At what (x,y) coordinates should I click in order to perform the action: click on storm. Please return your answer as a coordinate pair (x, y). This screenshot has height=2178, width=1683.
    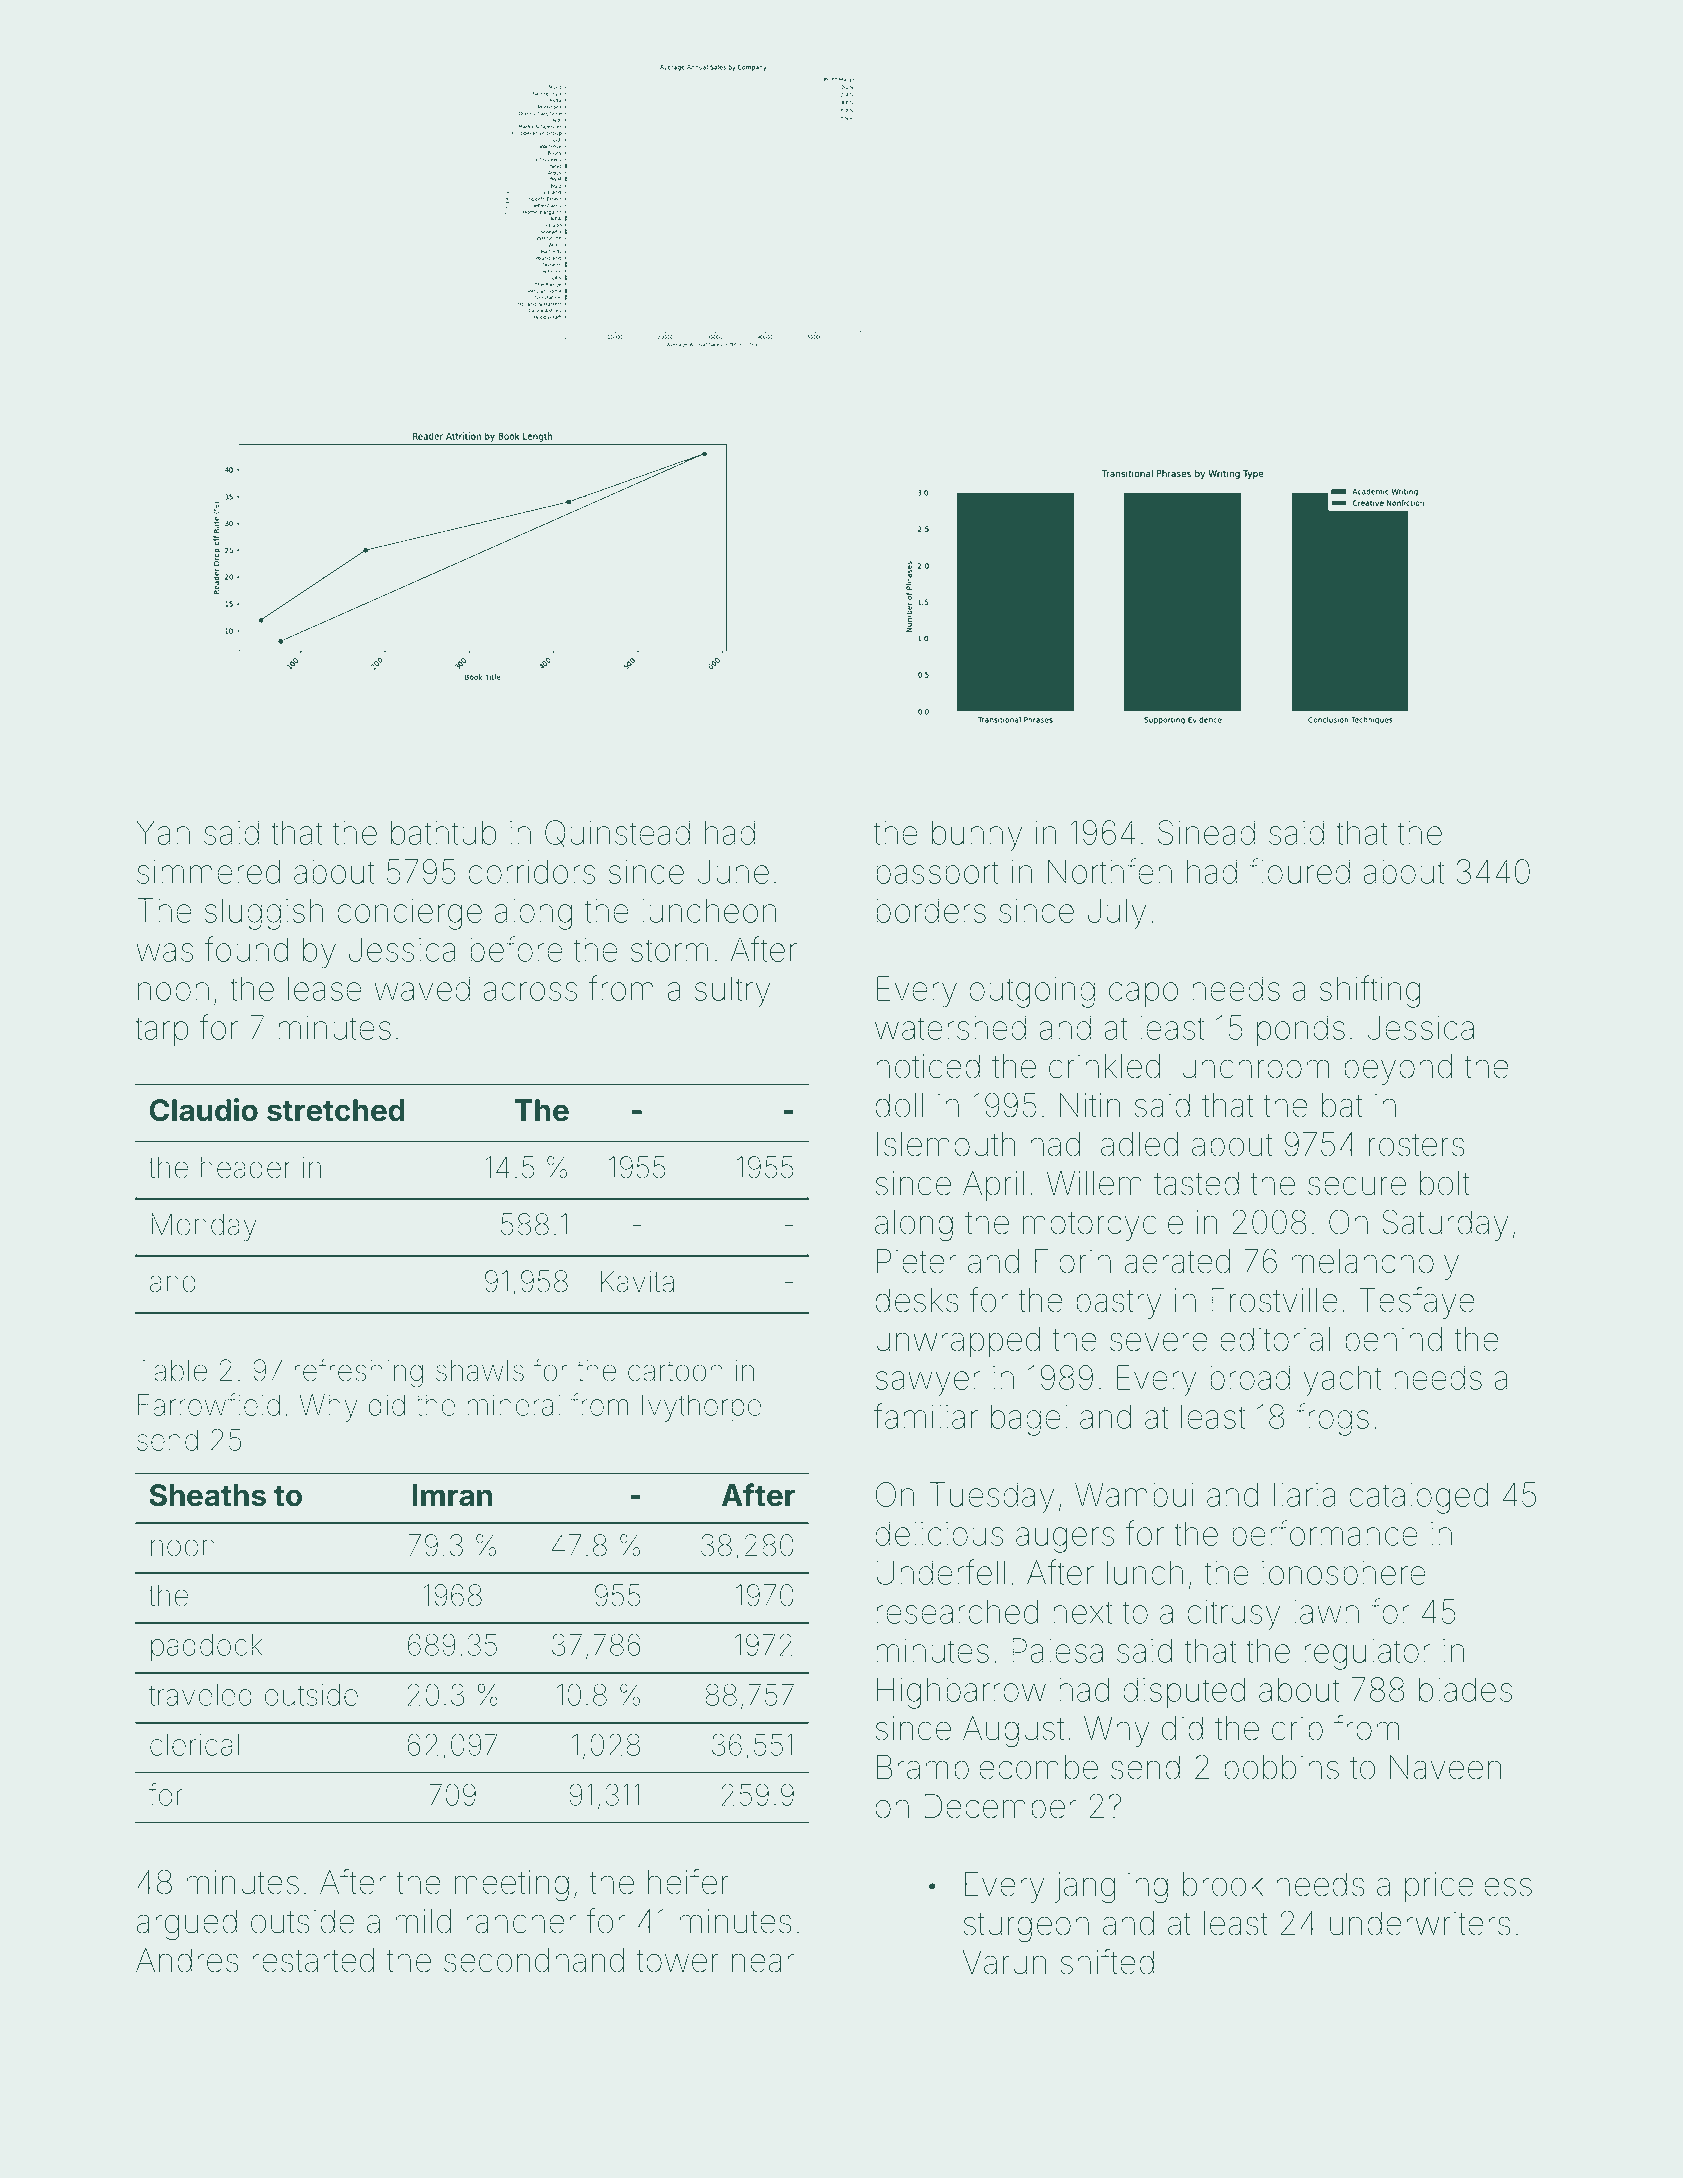
    Looking at the image, I should click on (669, 950).
